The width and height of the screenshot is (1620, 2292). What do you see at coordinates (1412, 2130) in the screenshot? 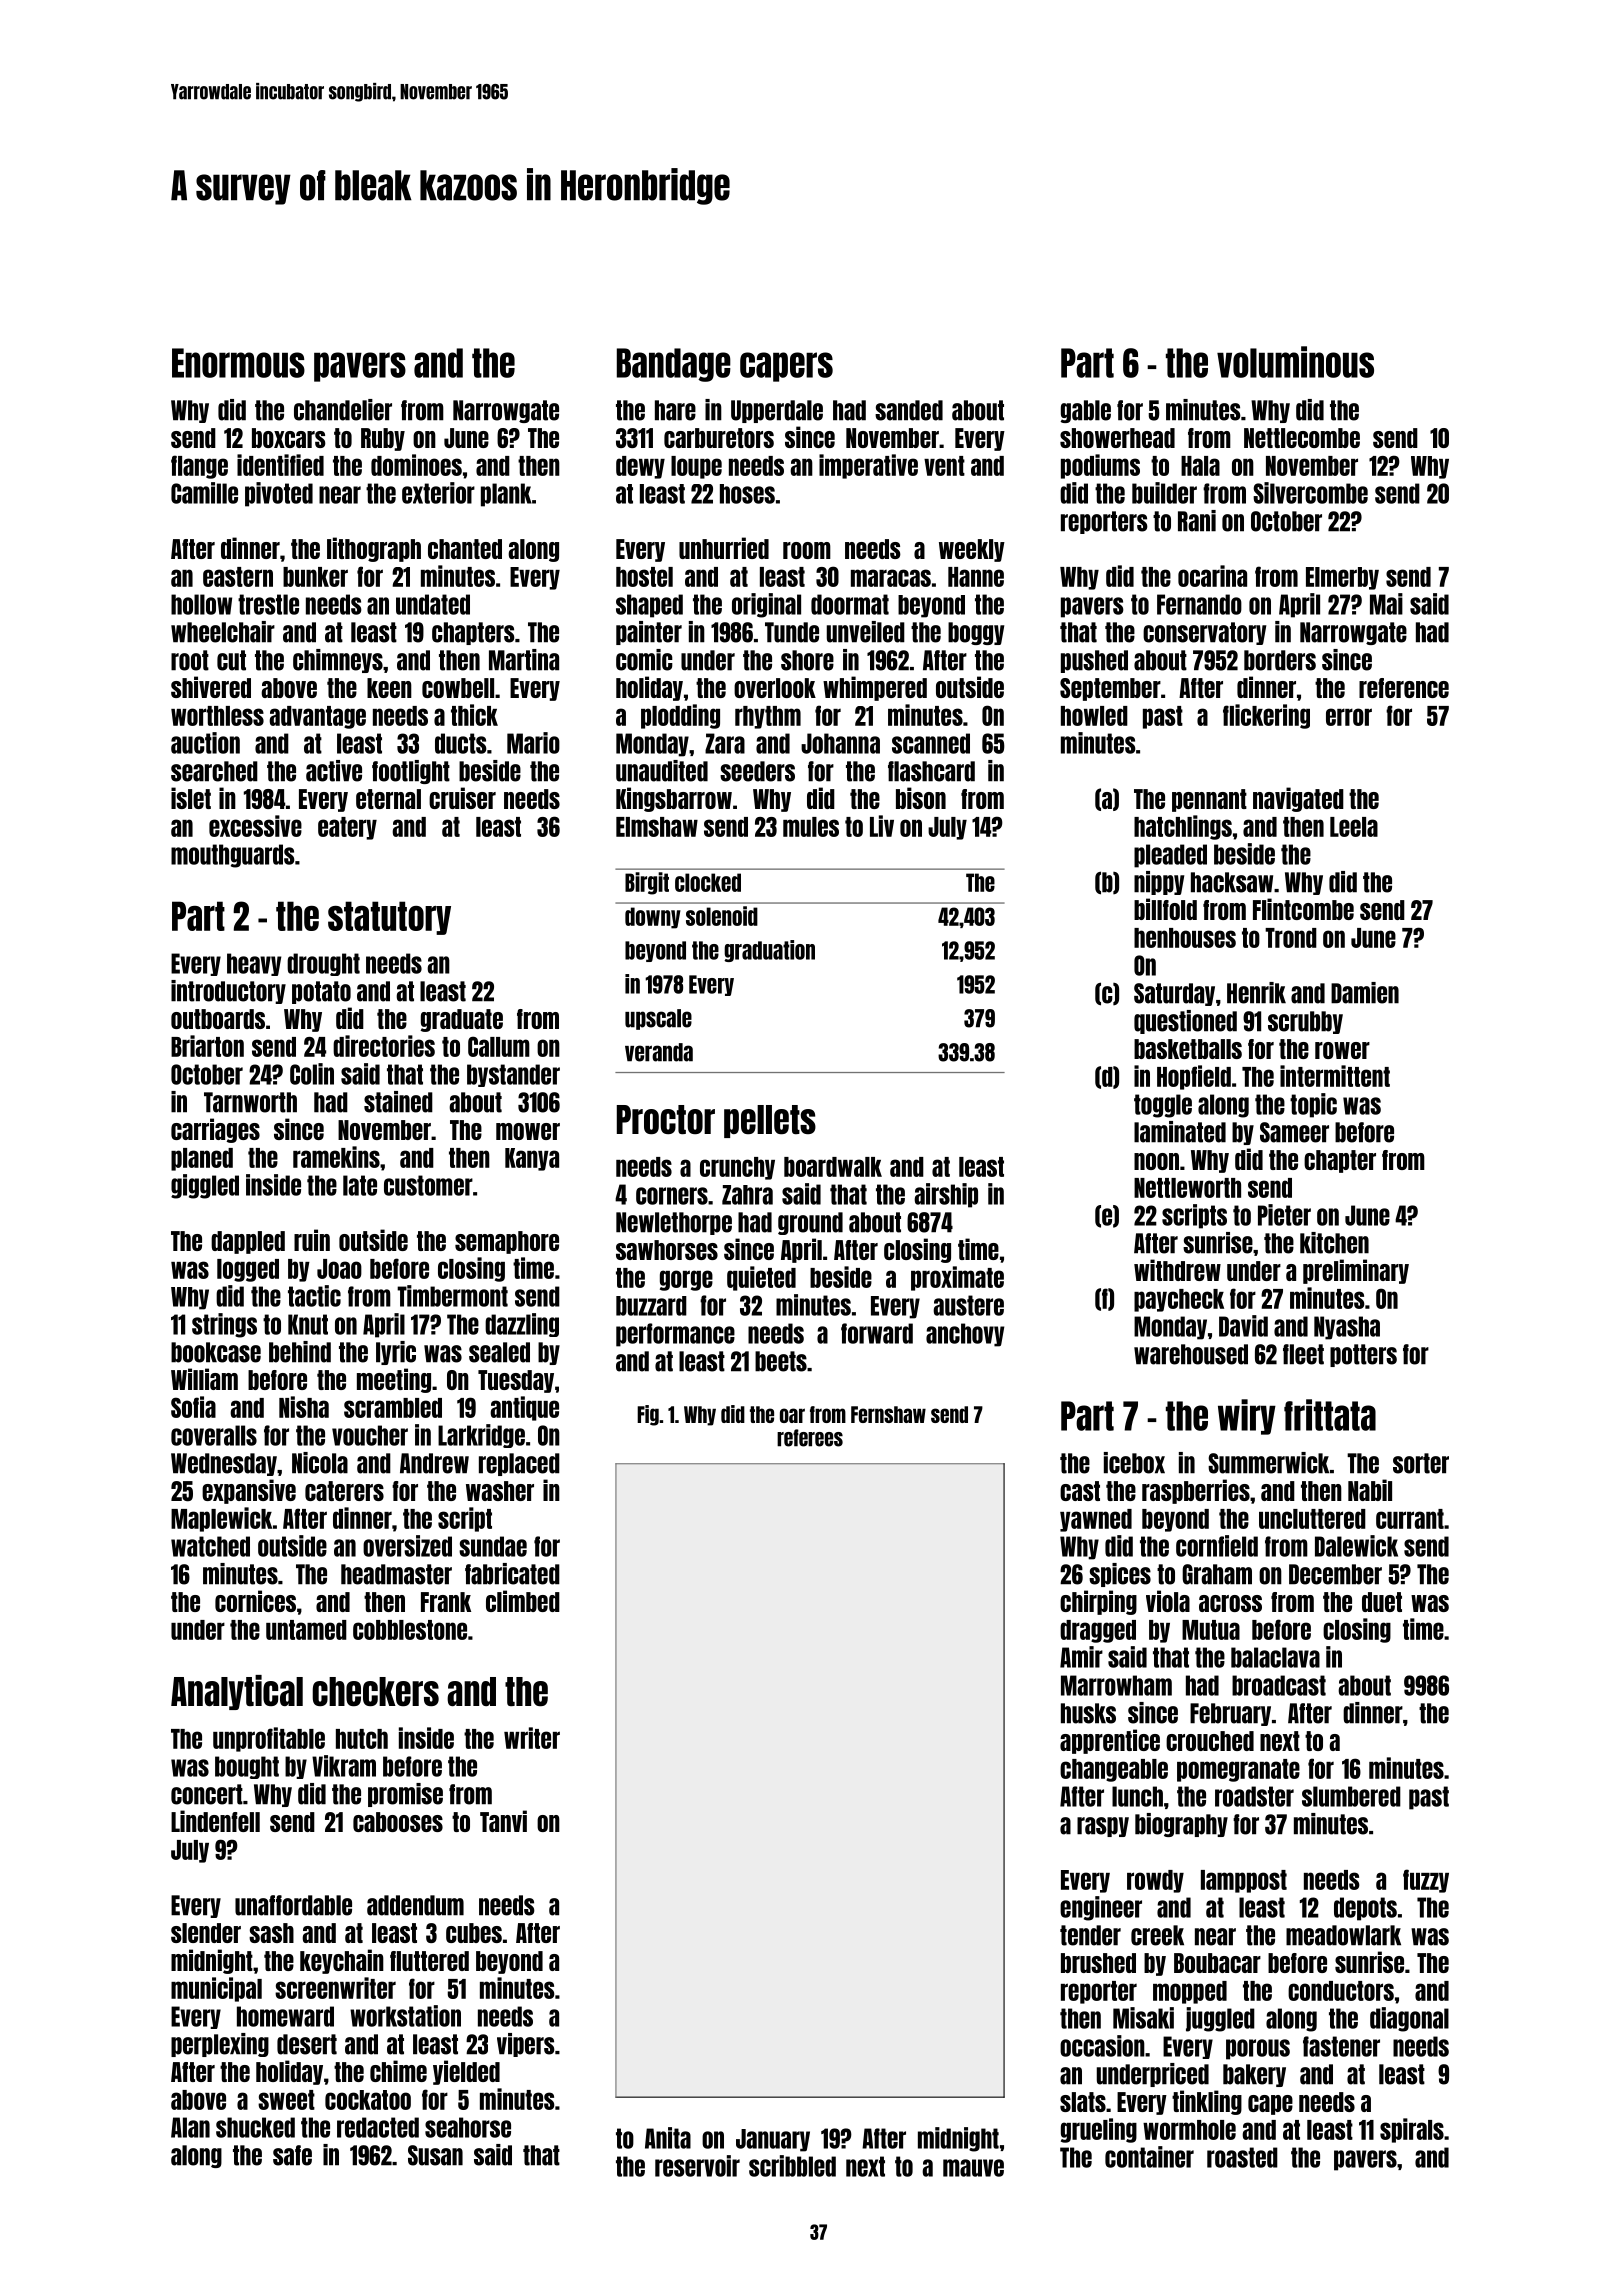
I see `spirals` at bounding box center [1412, 2130].
